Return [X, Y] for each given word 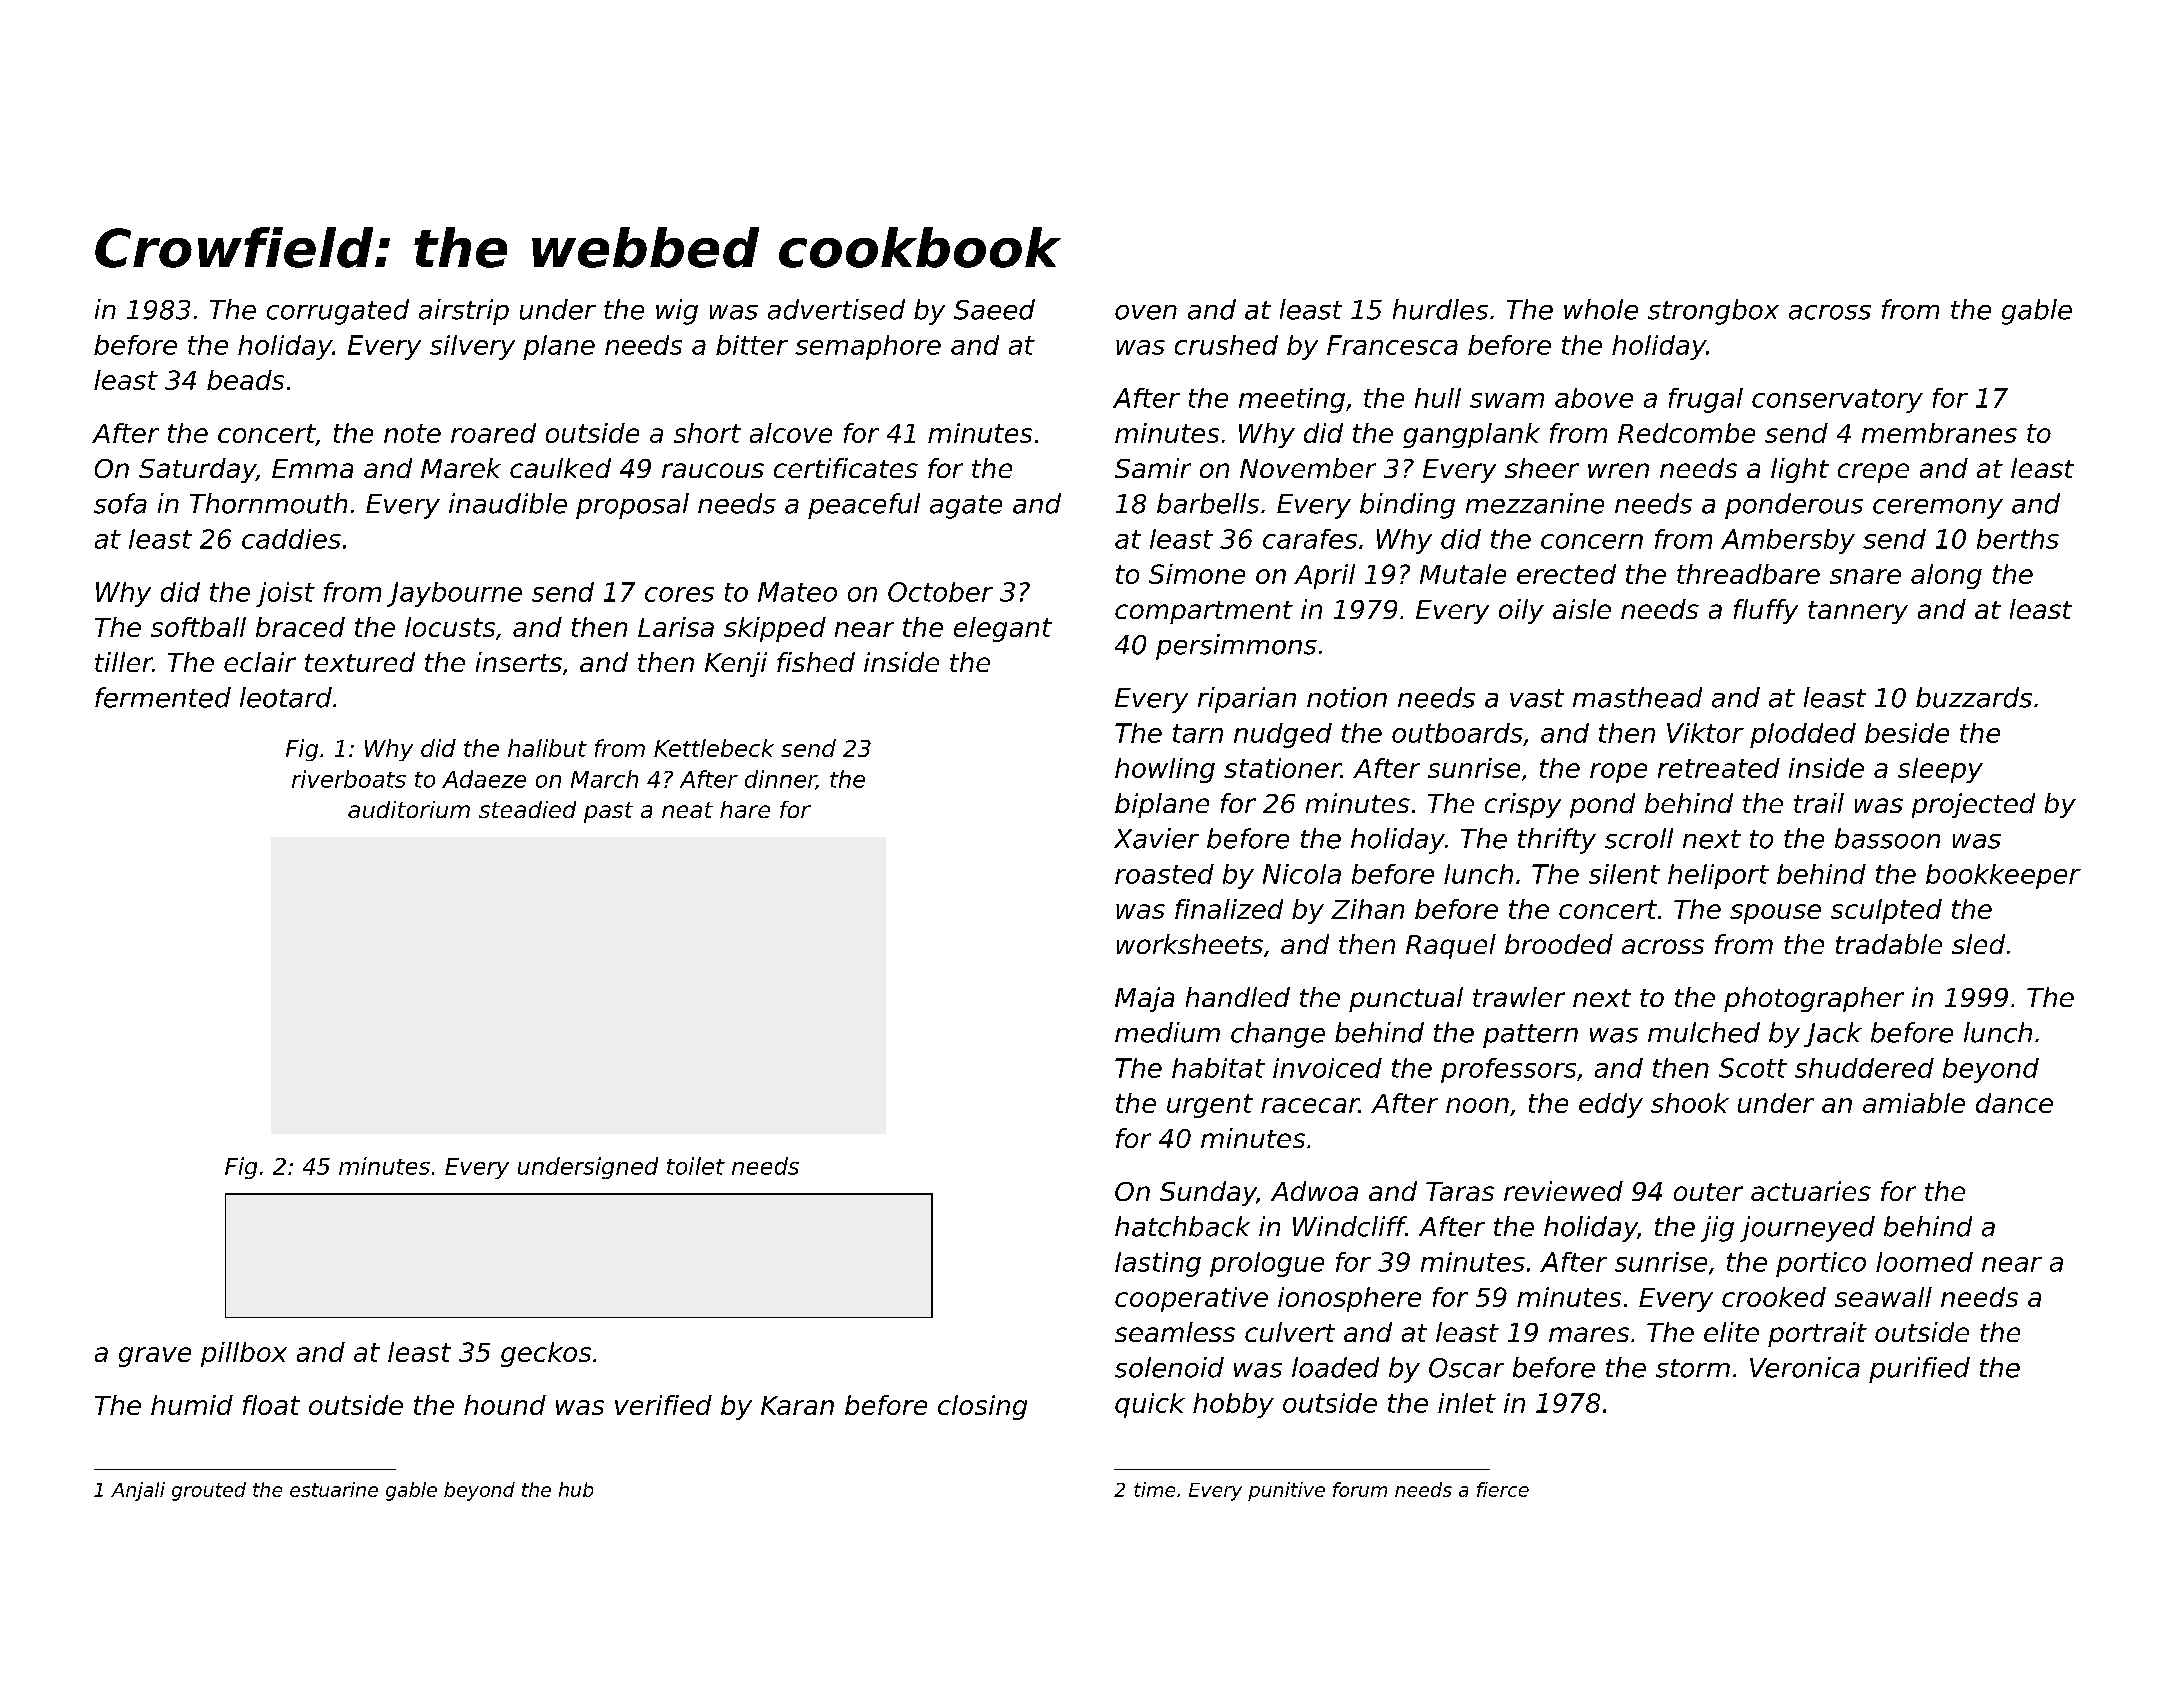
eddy [1611, 1105]
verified [663, 1405]
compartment [1204, 612]
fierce [1503, 1489]
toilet [696, 1166]
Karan [797, 1405]
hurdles [1440, 309]
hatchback [1182, 1226]
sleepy [1940, 770]
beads [245, 380]
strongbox [1713, 312]
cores [679, 594]
